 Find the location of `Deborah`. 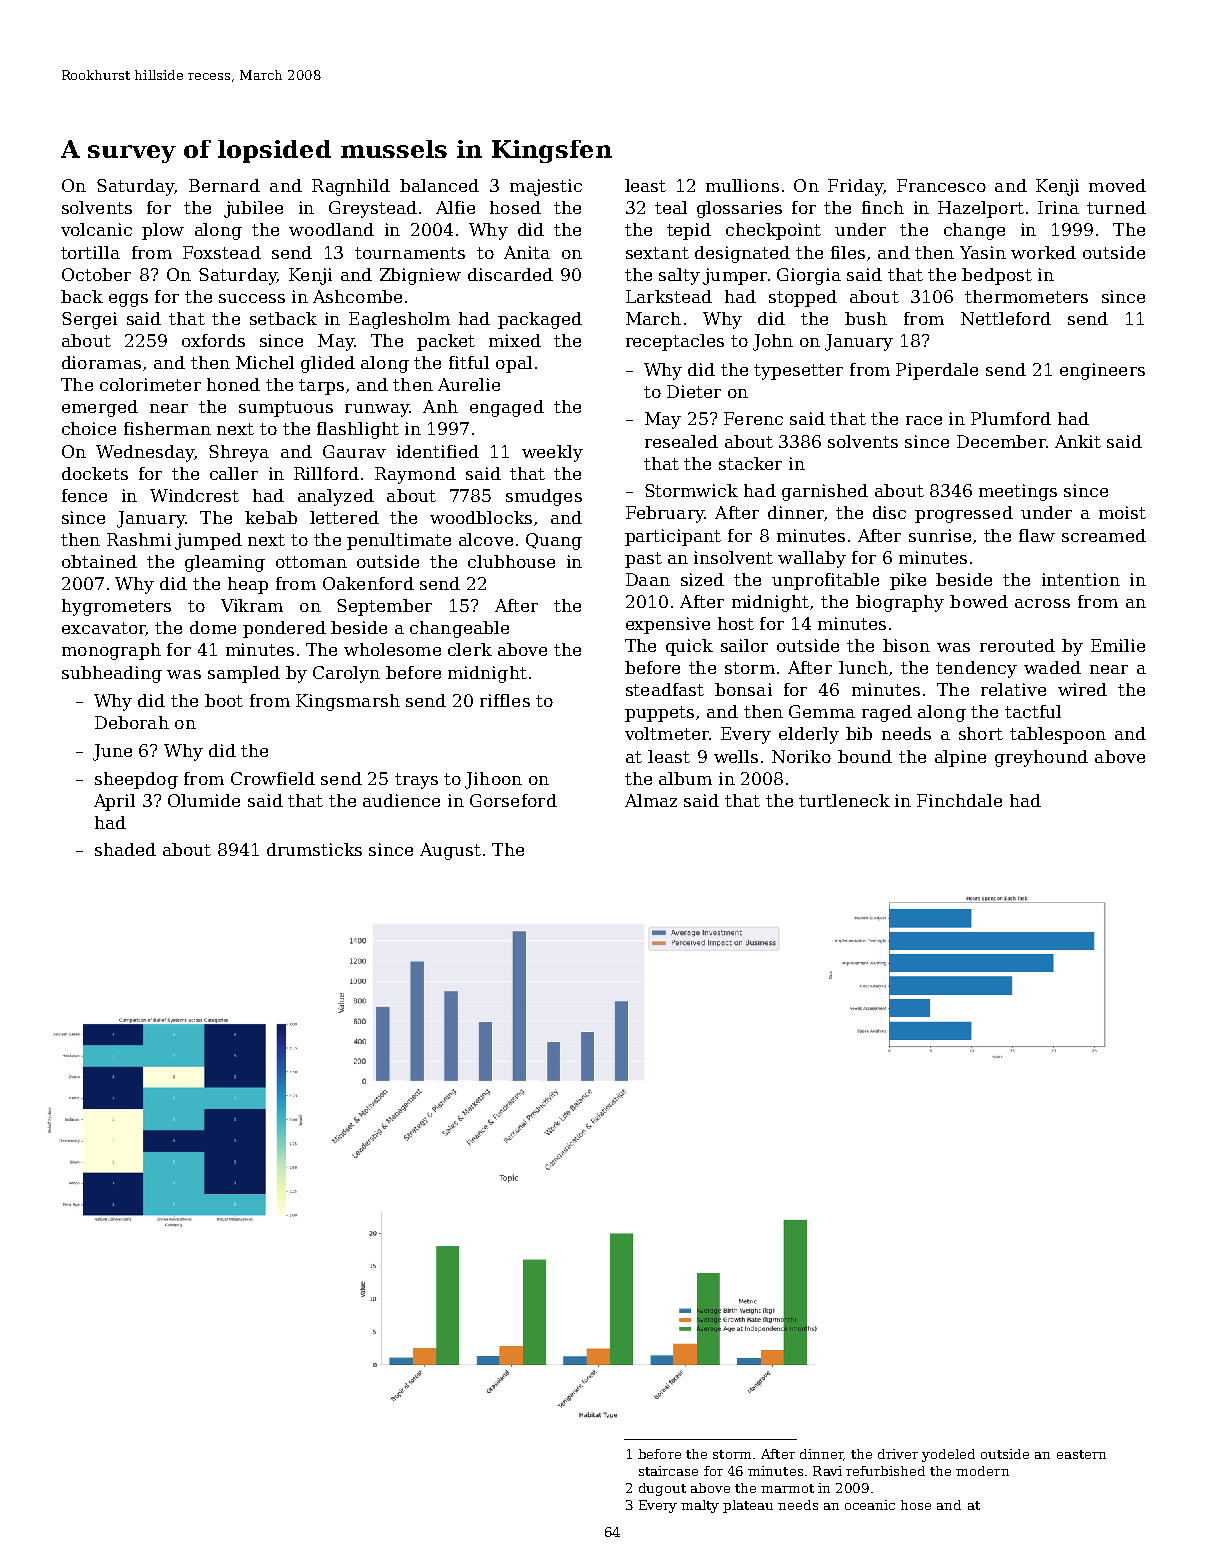

Deborah is located at coordinates (132, 722).
